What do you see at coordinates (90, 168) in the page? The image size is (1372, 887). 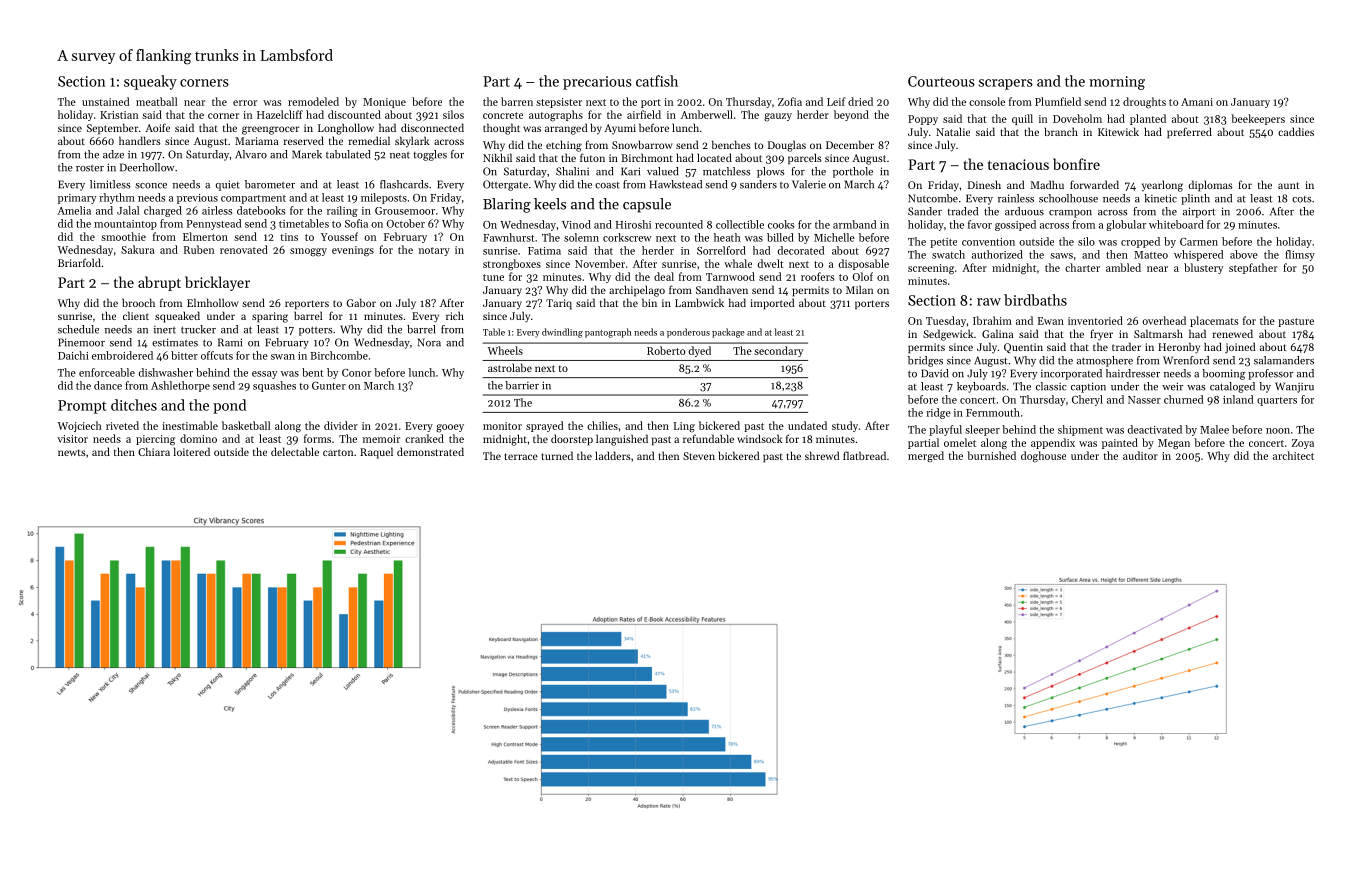 I see `roster` at bounding box center [90, 168].
